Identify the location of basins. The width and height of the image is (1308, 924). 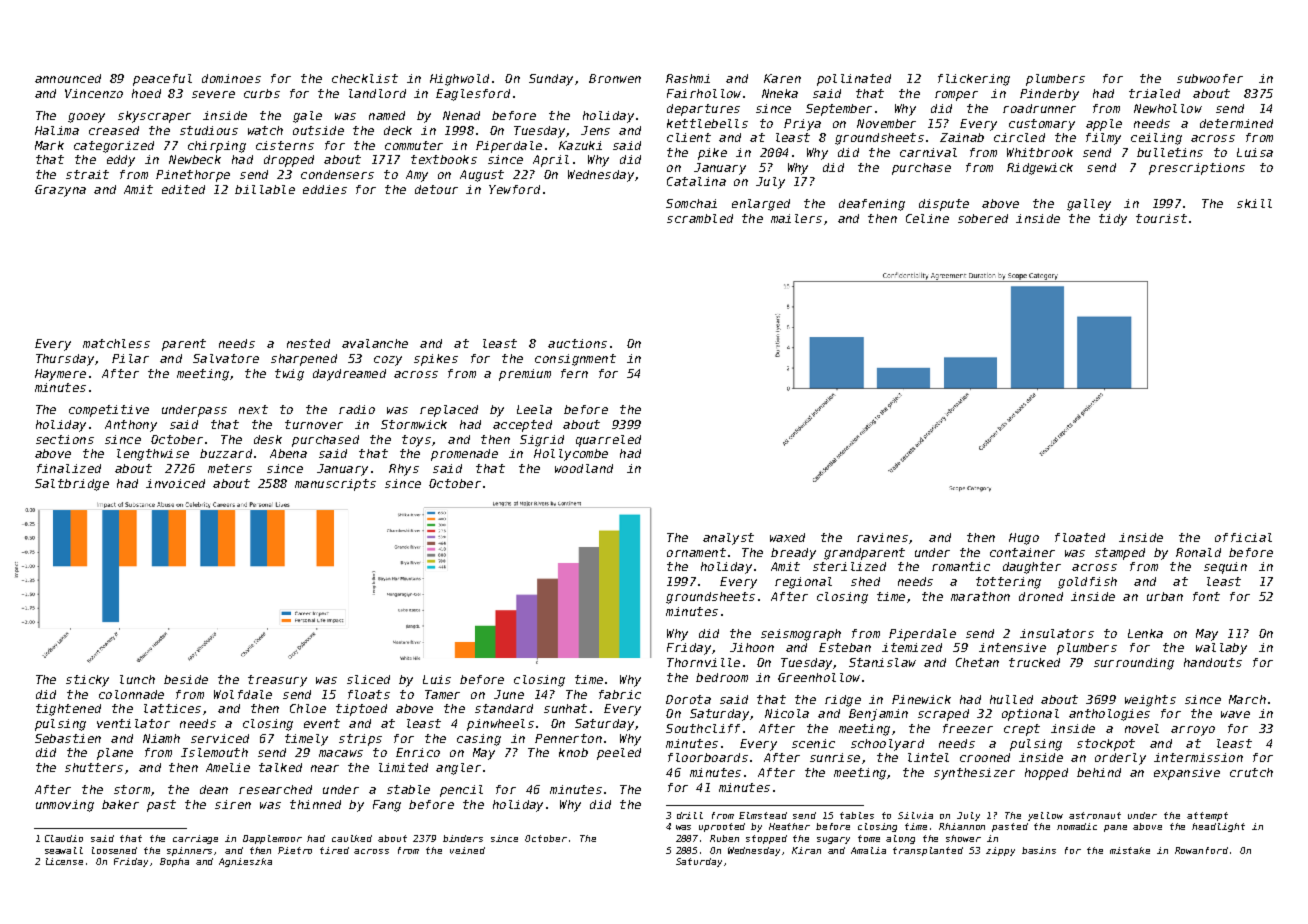
(1039, 850).
